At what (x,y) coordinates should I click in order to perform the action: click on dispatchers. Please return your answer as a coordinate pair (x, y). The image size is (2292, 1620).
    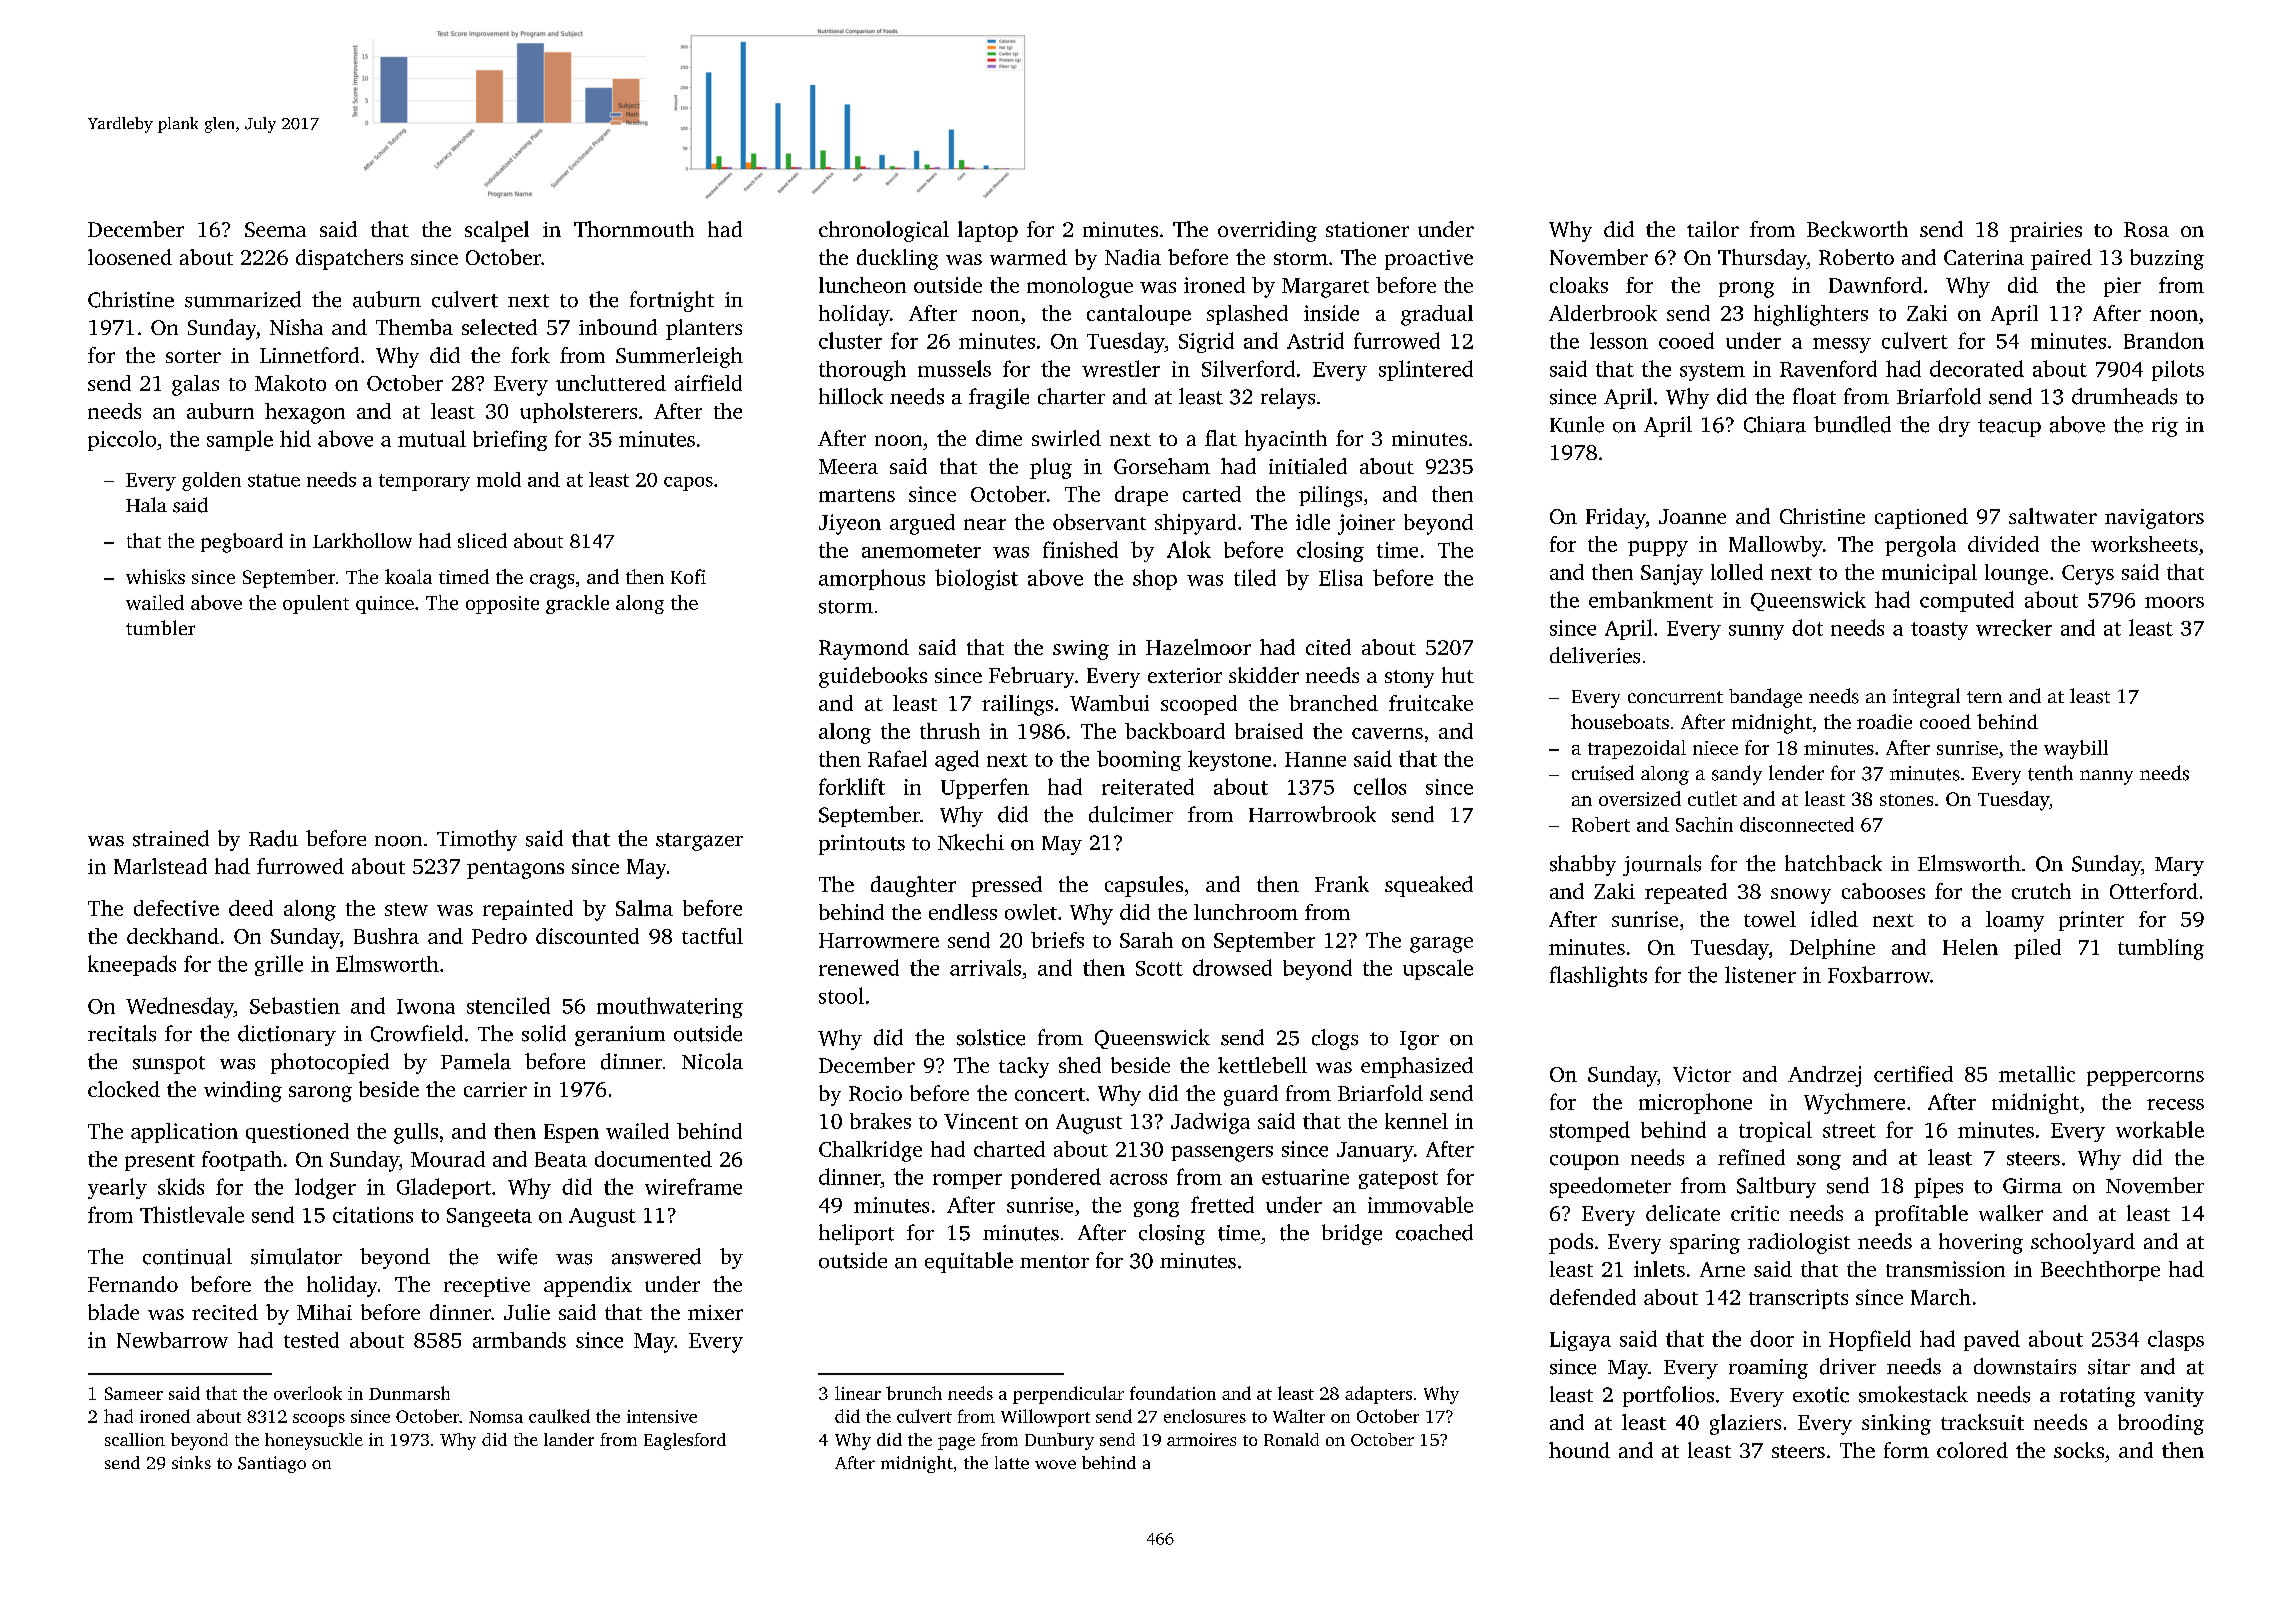
    Looking at the image, I should click on (349, 259).
